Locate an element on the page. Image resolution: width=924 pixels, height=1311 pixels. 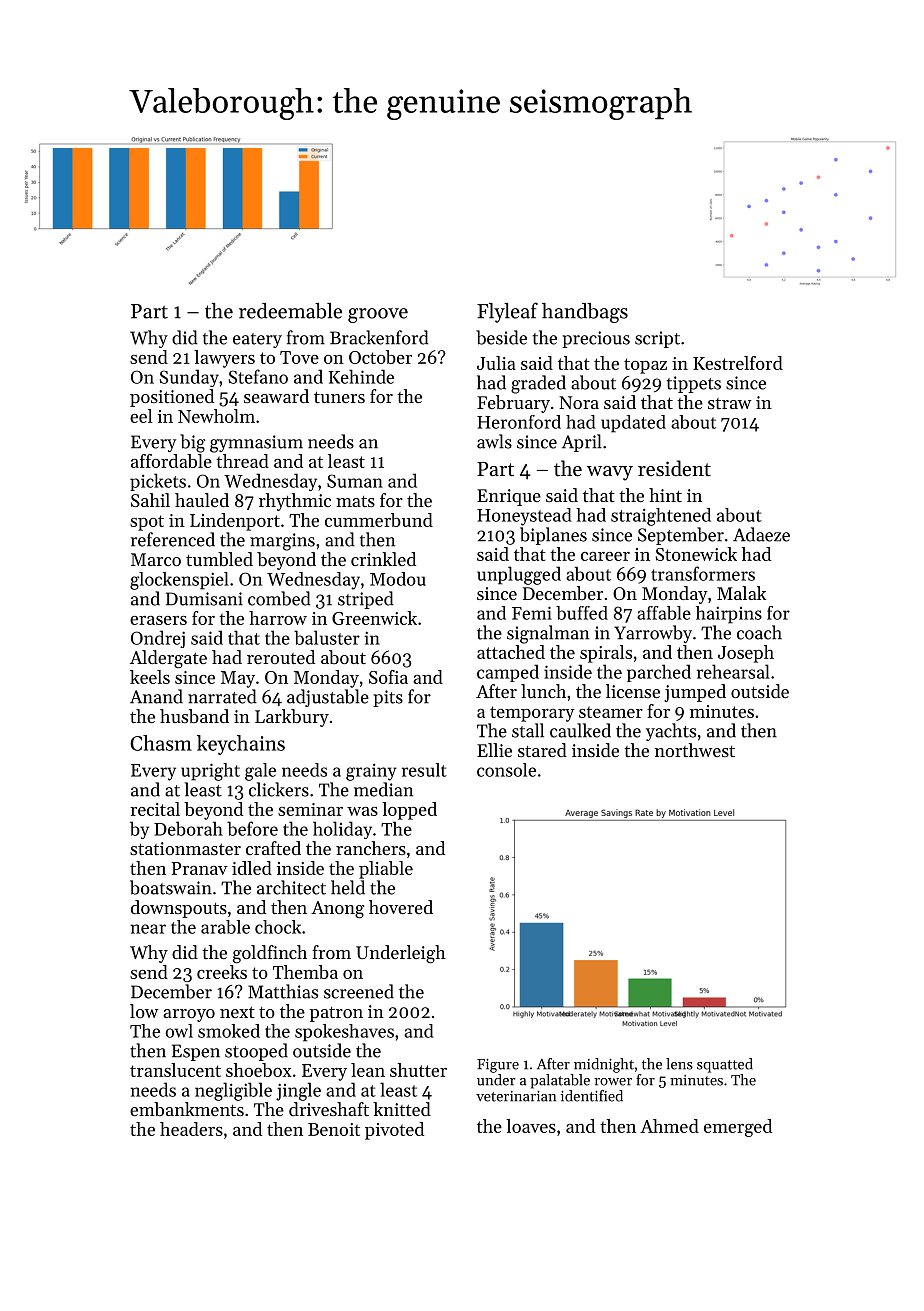
Kestrelford is located at coordinates (738, 363).
